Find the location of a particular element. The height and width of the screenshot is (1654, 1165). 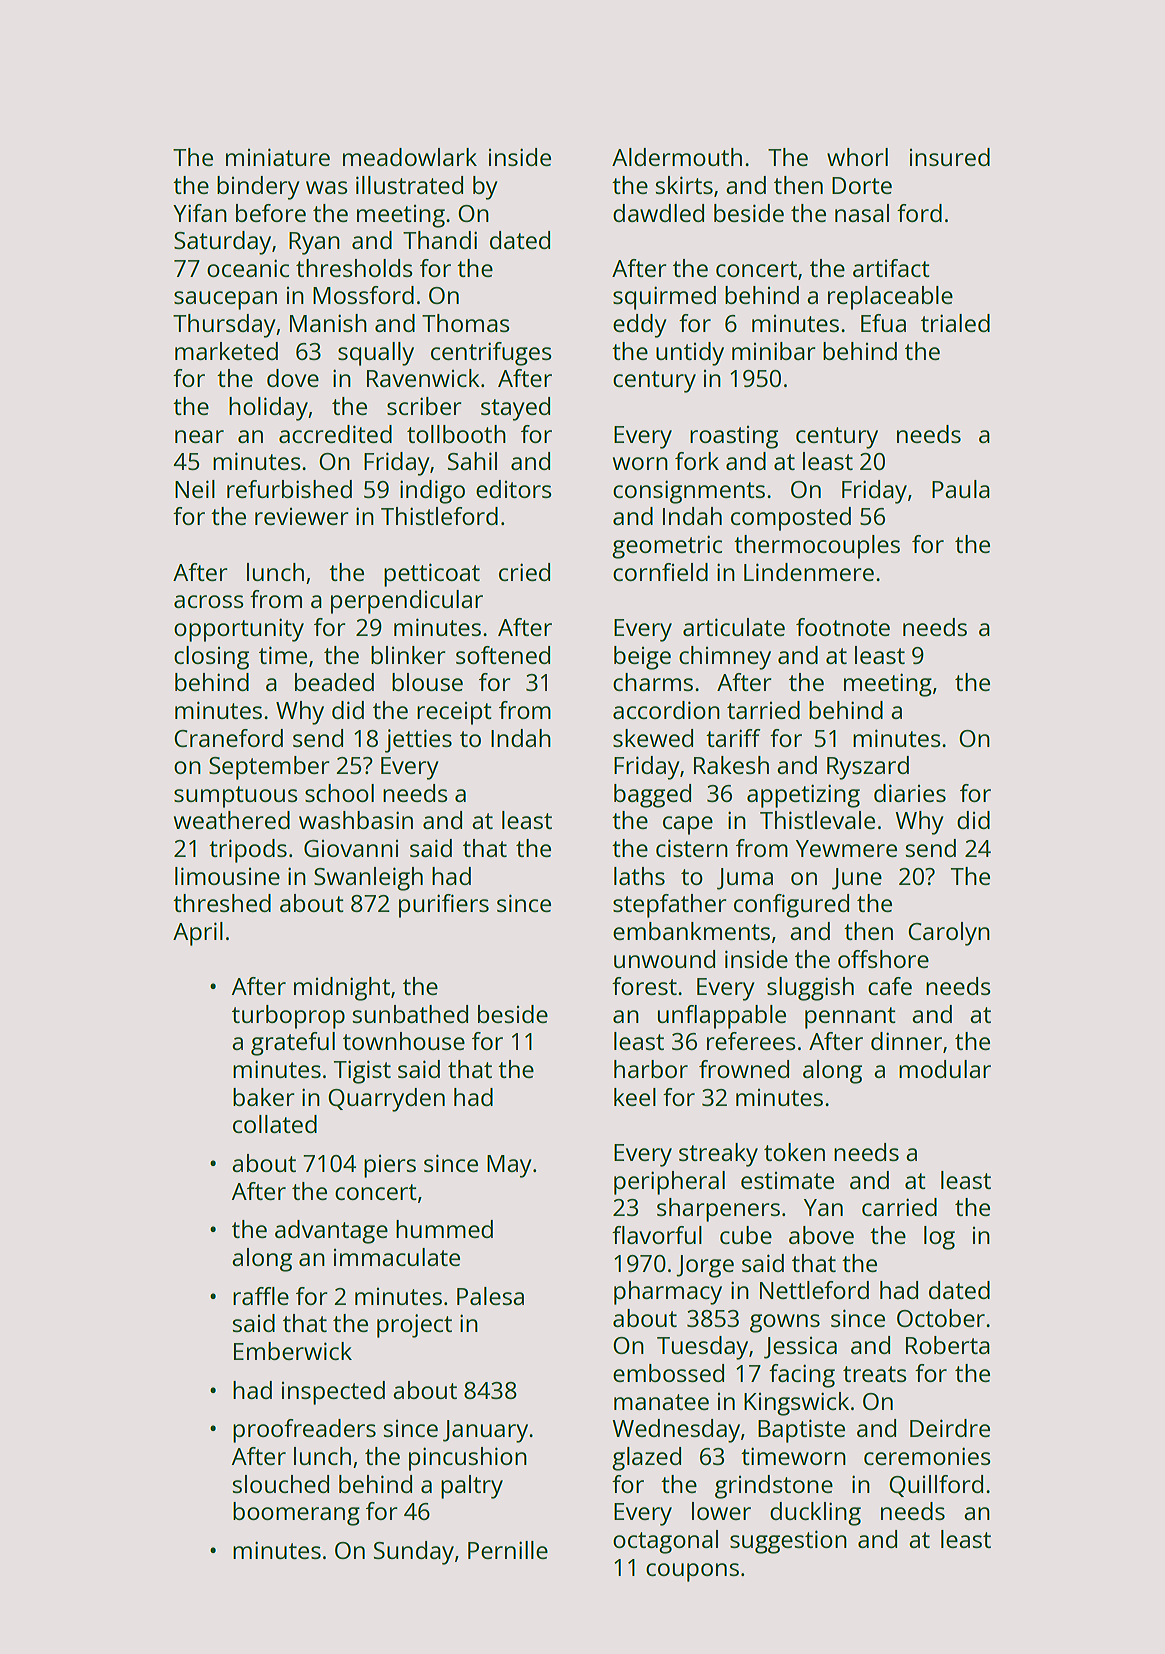

pennant is located at coordinates (850, 1018).
